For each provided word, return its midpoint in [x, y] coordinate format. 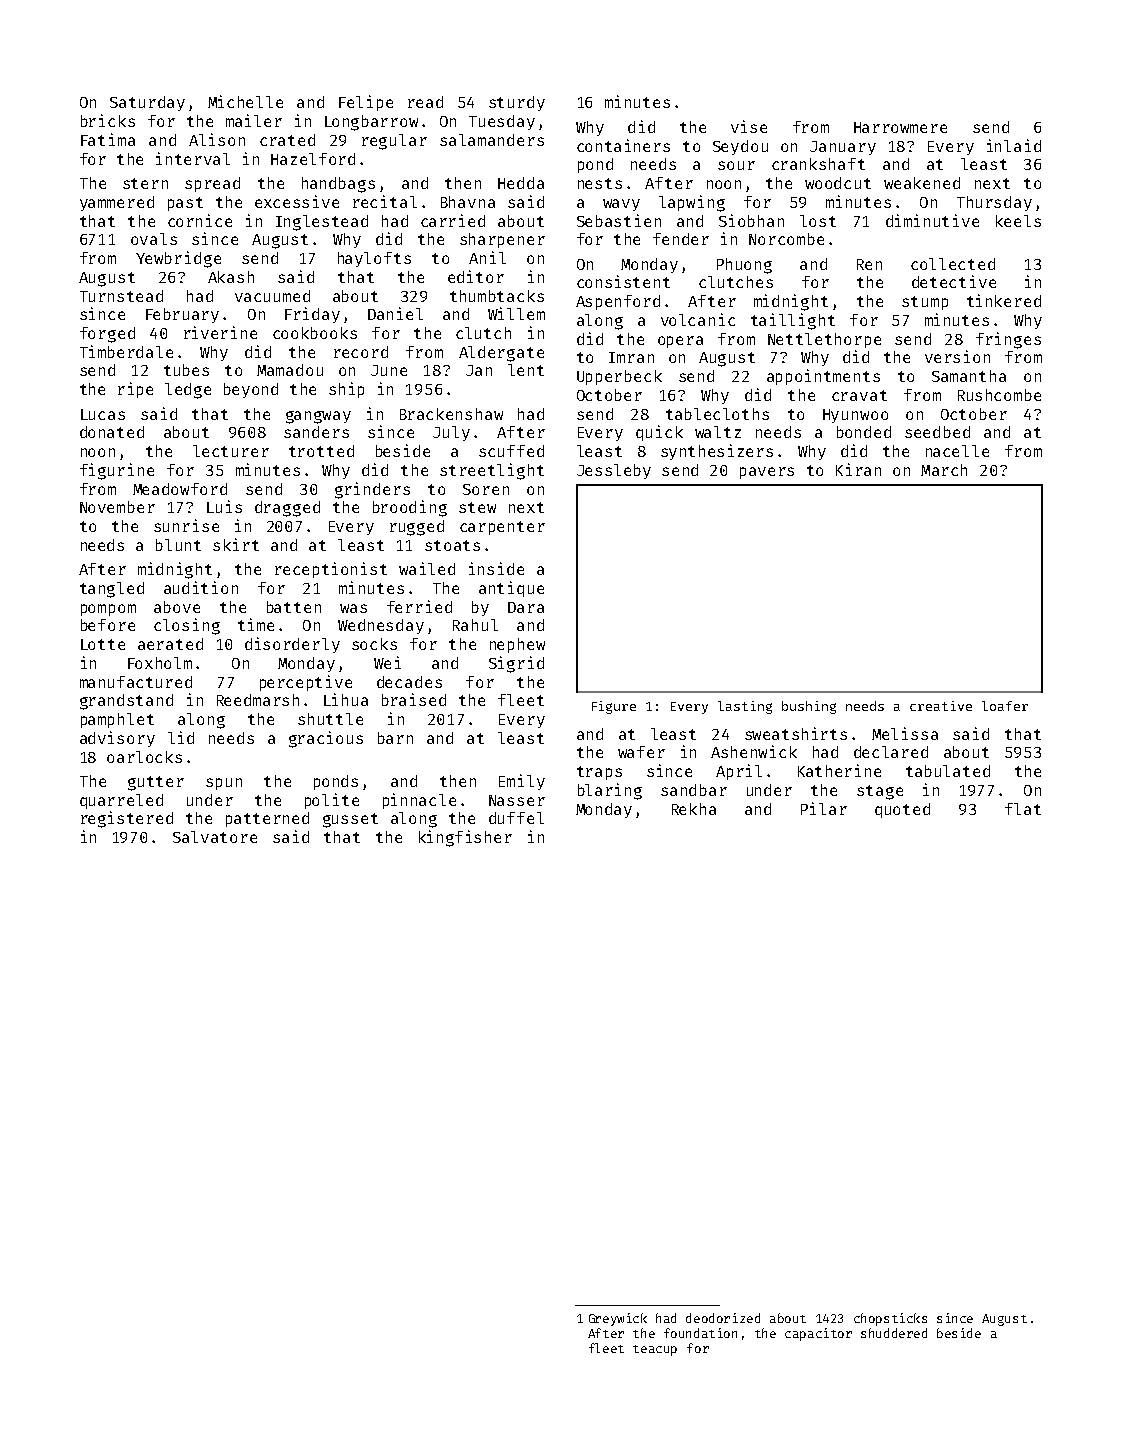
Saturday [147, 103]
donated [112, 432]
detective [954, 281]
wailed [427, 568]
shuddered [894, 1333]
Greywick [618, 1319]
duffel [516, 818]
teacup [655, 1350]
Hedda [521, 183]
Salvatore [215, 837]
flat [1023, 809]
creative [941, 706]
